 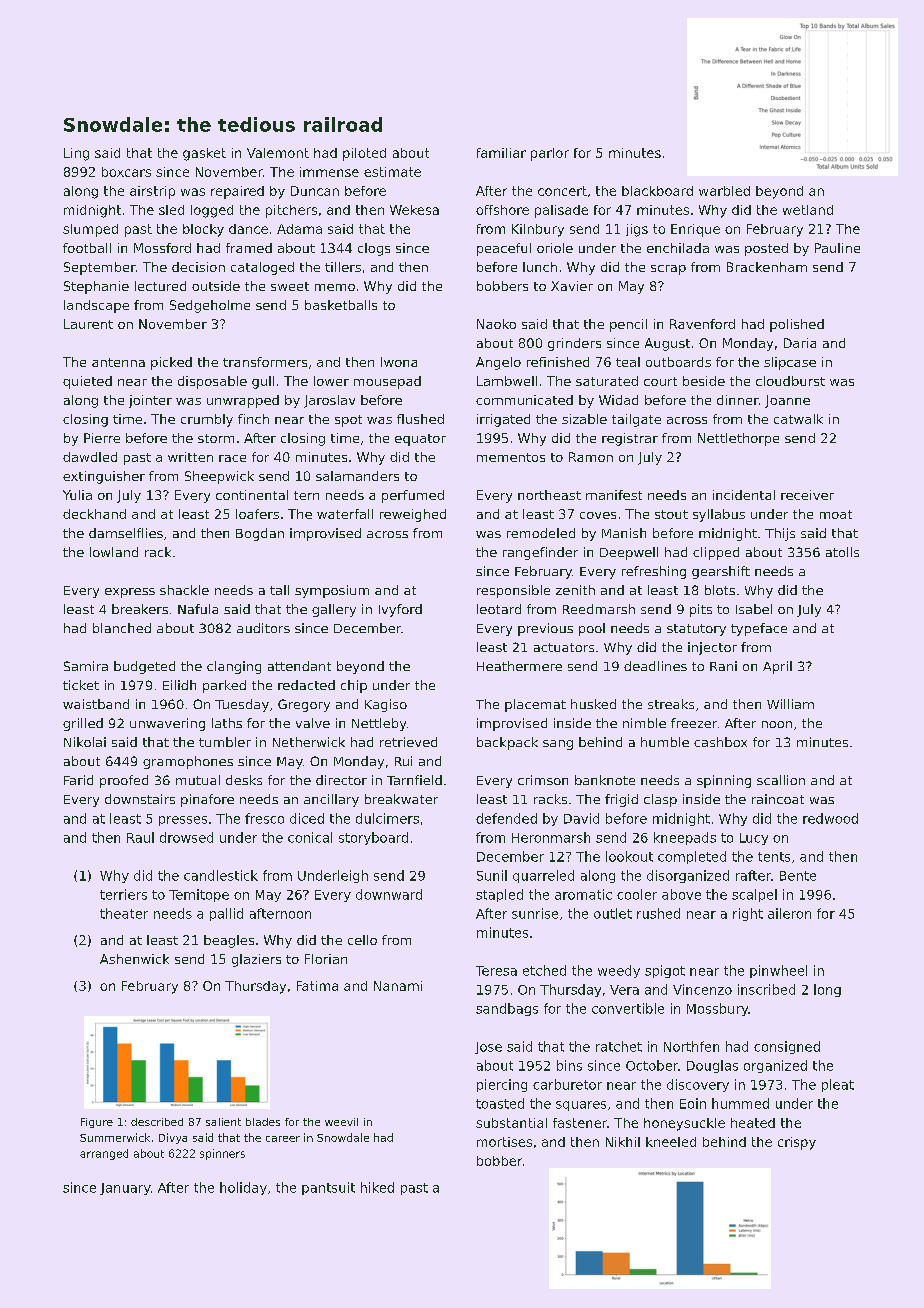 I want to click on Widad, so click(x=618, y=400).
